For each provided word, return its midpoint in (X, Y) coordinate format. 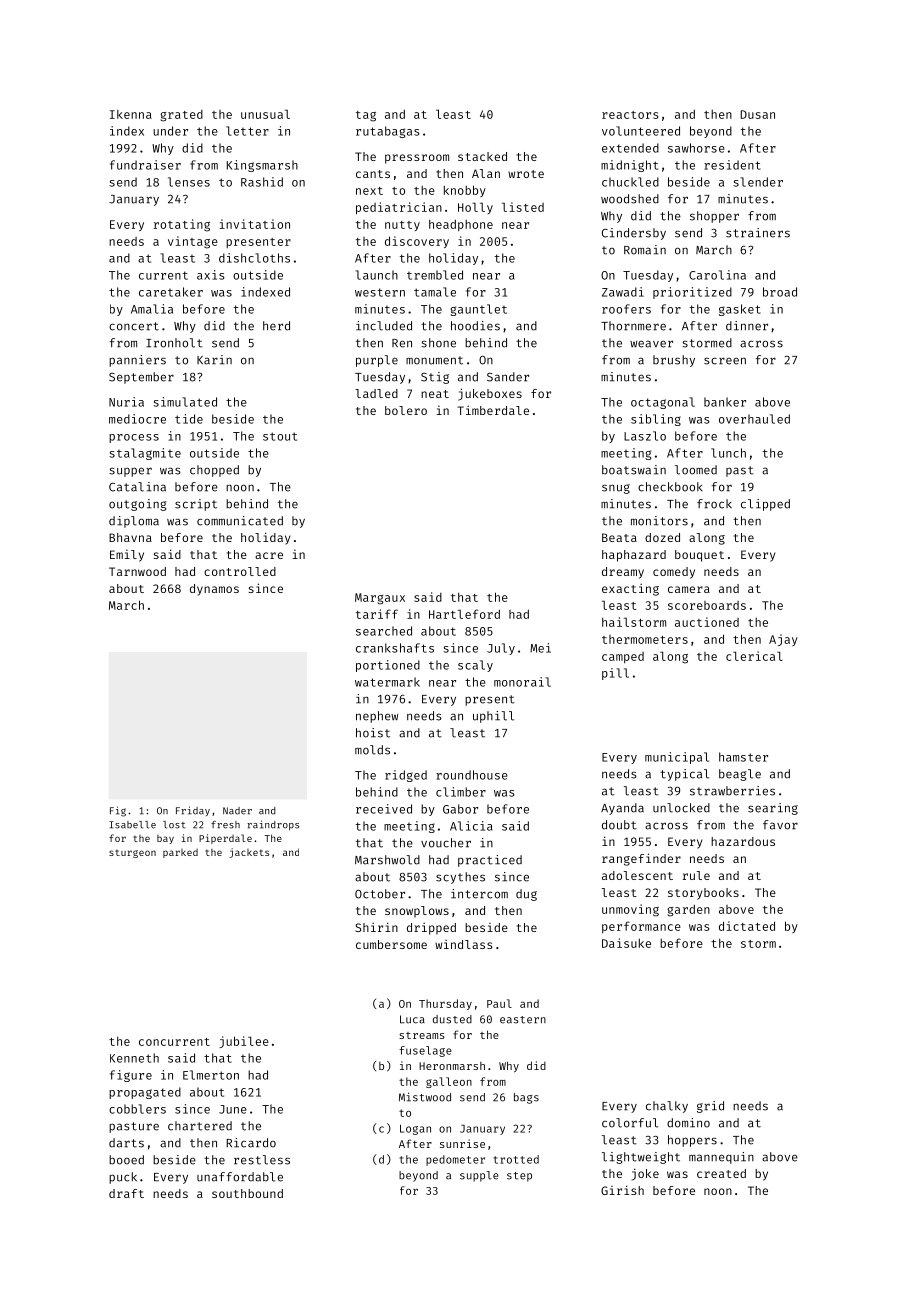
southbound (247, 1193)
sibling (656, 420)
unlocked (681, 808)
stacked (482, 156)
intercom (479, 894)
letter (247, 131)
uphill (493, 717)
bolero (406, 410)
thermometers (645, 639)
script (196, 505)
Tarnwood (137, 571)
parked (180, 853)
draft (126, 1193)
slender (758, 182)
